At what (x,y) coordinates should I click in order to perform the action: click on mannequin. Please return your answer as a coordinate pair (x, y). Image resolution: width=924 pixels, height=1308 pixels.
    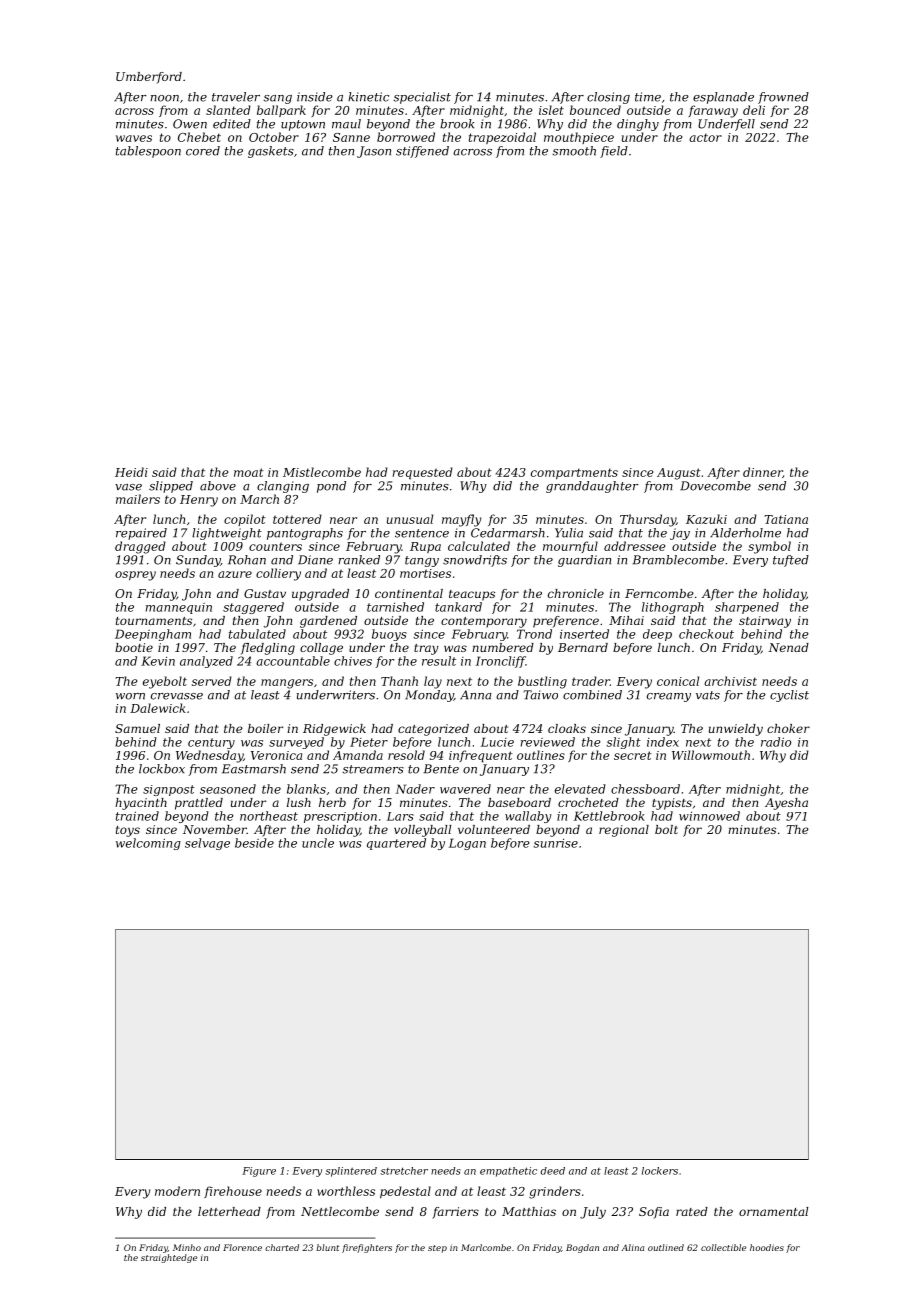
    Looking at the image, I should click on (179, 608).
